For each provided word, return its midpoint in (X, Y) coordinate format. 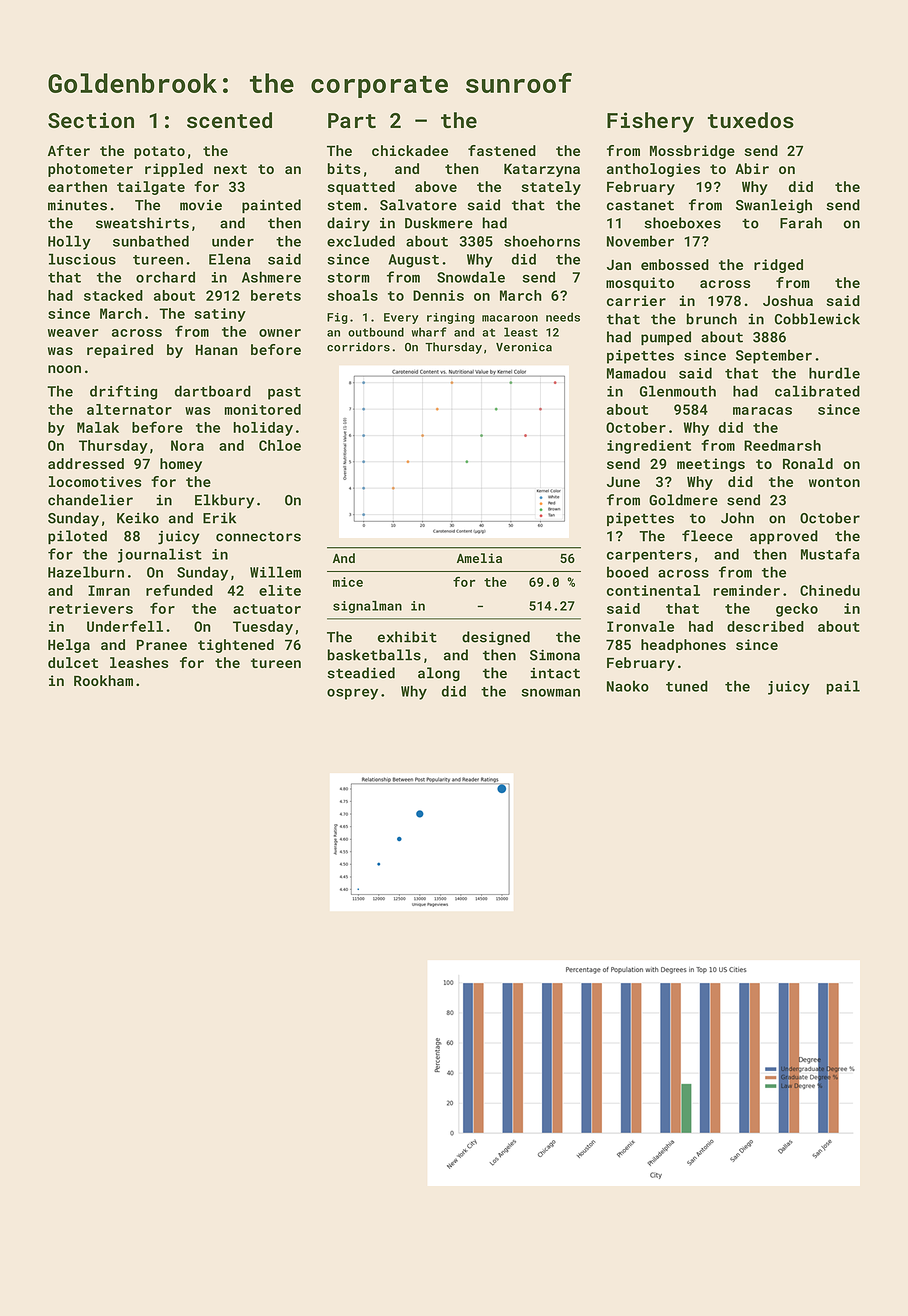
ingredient (649, 447)
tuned (687, 686)
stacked (113, 295)
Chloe (280, 445)
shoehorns (542, 241)
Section (91, 120)
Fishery (650, 122)
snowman (550, 693)
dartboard (213, 391)
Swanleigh (774, 206)
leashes (139, 662)
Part (352, 120)
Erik (219, 518)
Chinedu (830, 590)
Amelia (479, 558)
